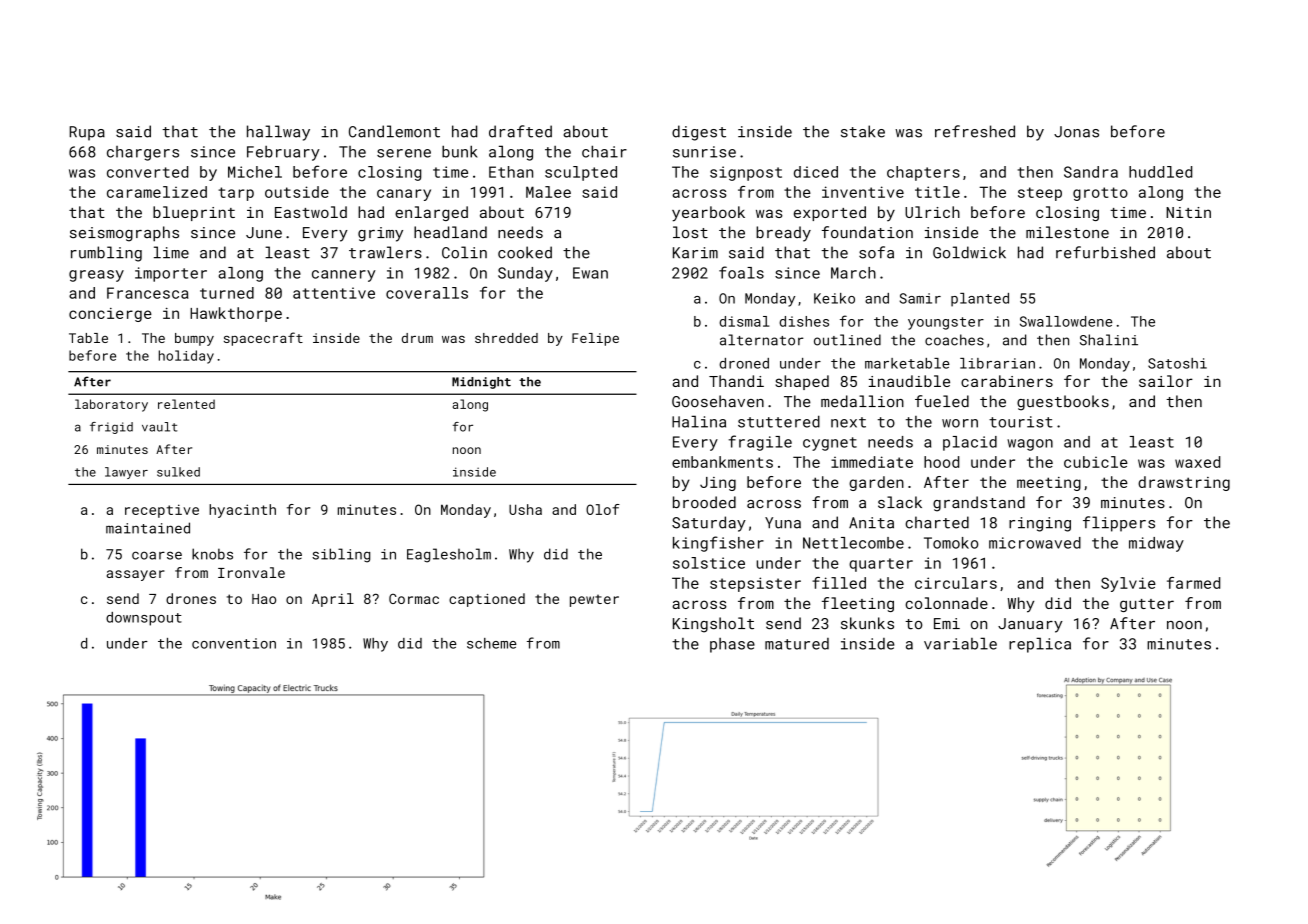  Describe the element at coordinates (460, 151) in the document. I see `bunk` at that location.
